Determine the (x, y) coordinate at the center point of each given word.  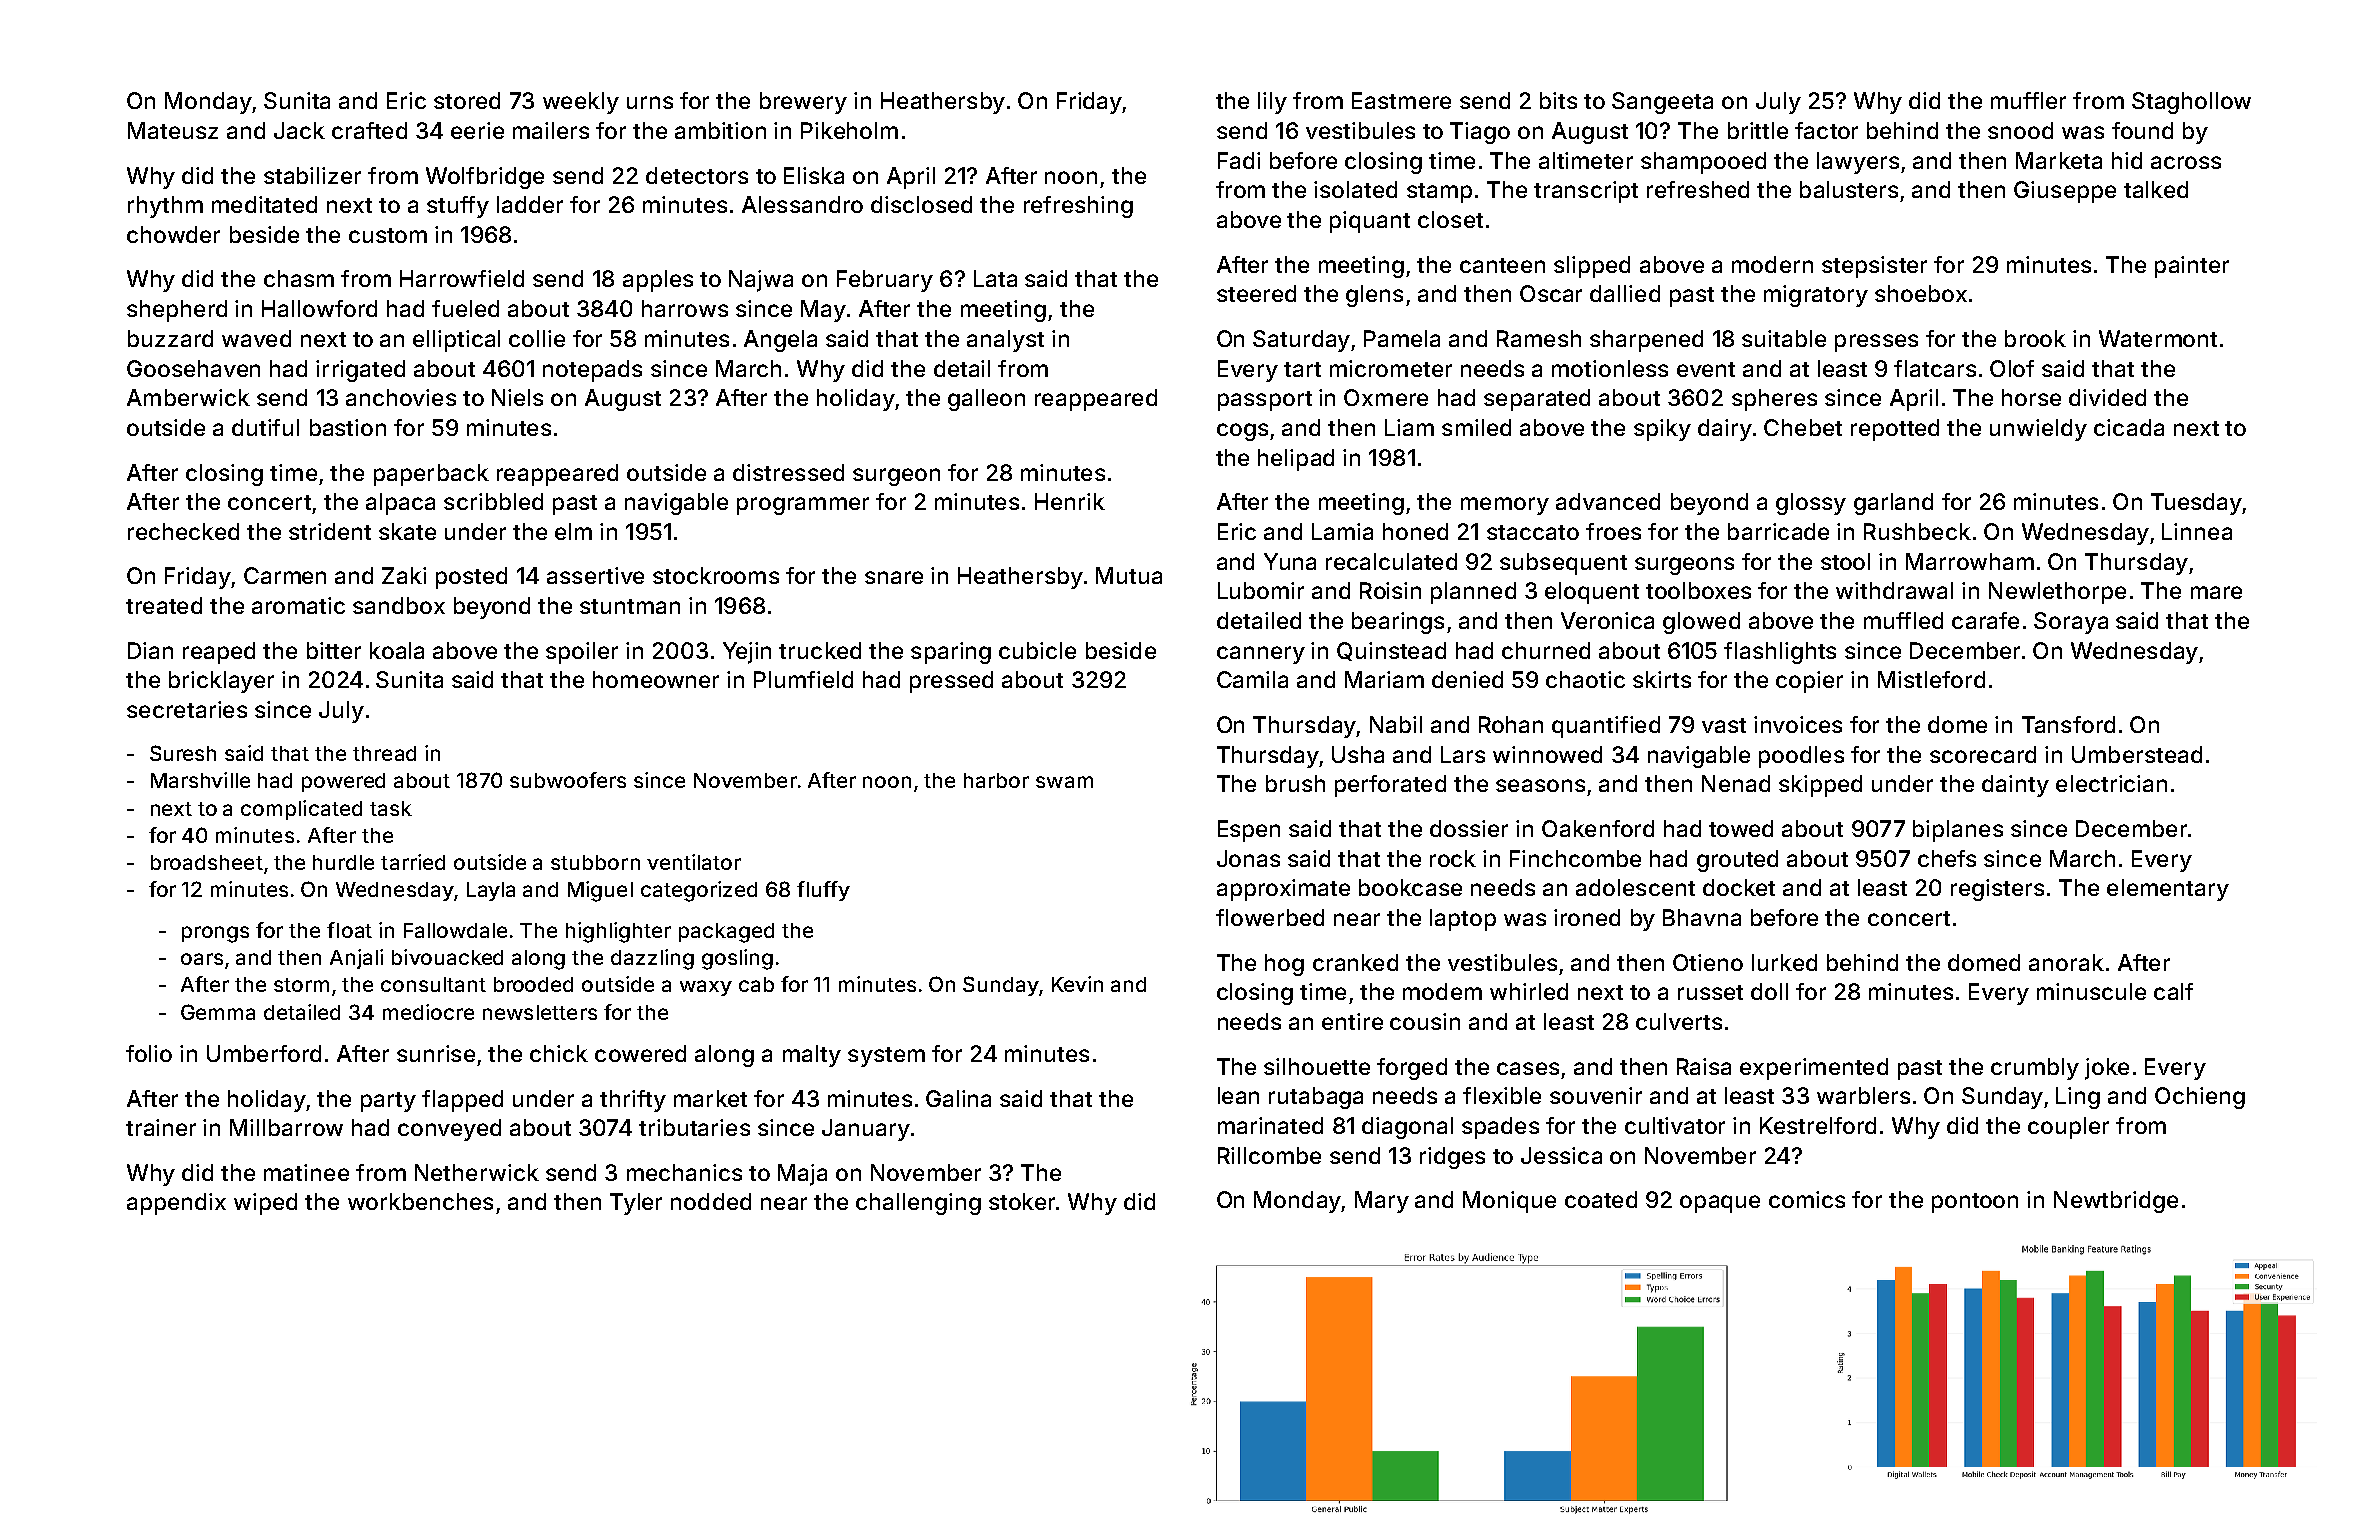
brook (2035, 338)
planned (1473, 593)
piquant (1370, 222)
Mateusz (173, 130)
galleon (986, 400)
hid (2127, 160)
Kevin (1077, 984)
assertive (595, 575)
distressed (788, 472)
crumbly (2035, 1069)
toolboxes (1698, 590)
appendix (176, 1204)
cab (756, 984)
